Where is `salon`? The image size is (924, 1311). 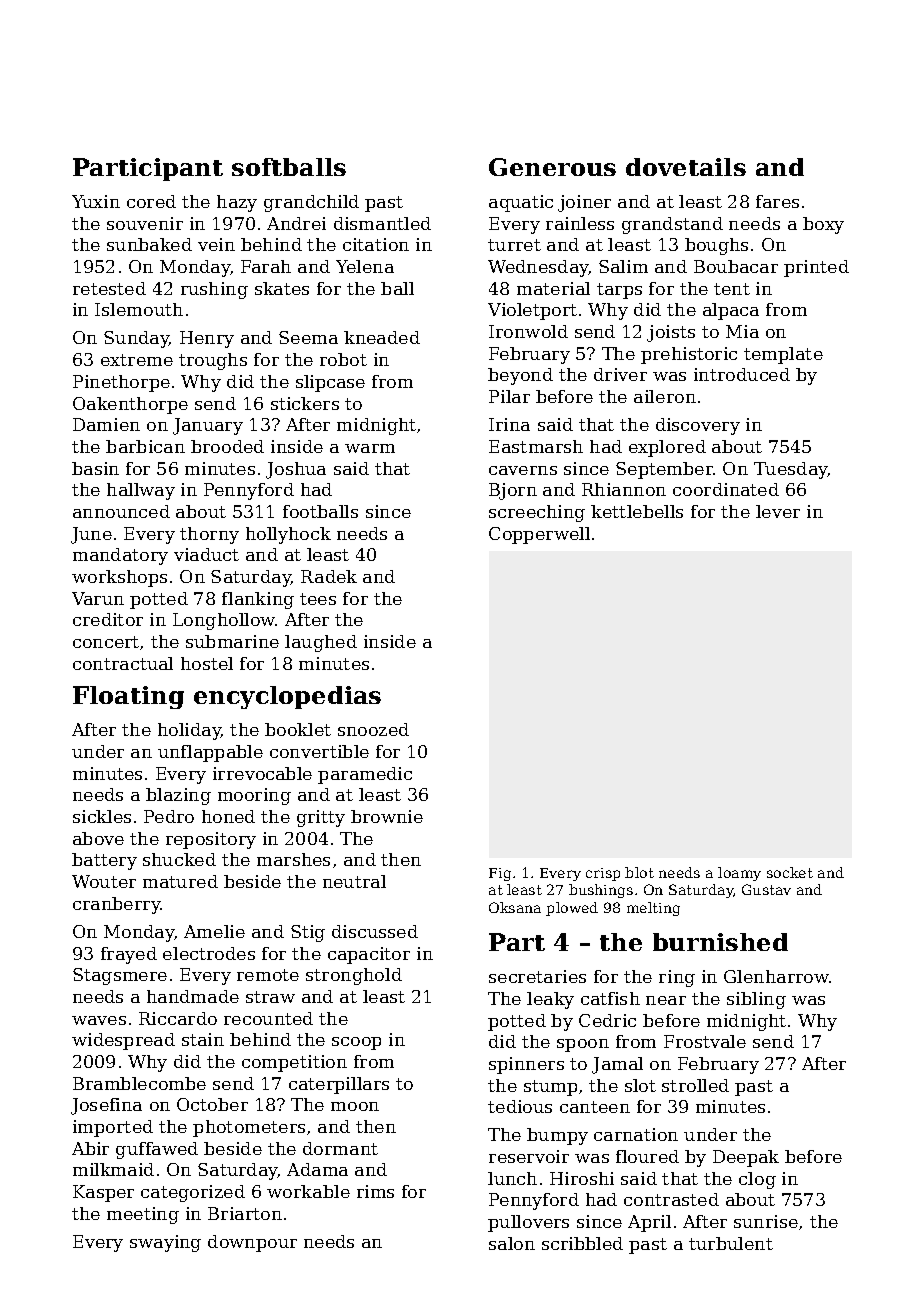
salon is located at coordinates (512, 1243).
